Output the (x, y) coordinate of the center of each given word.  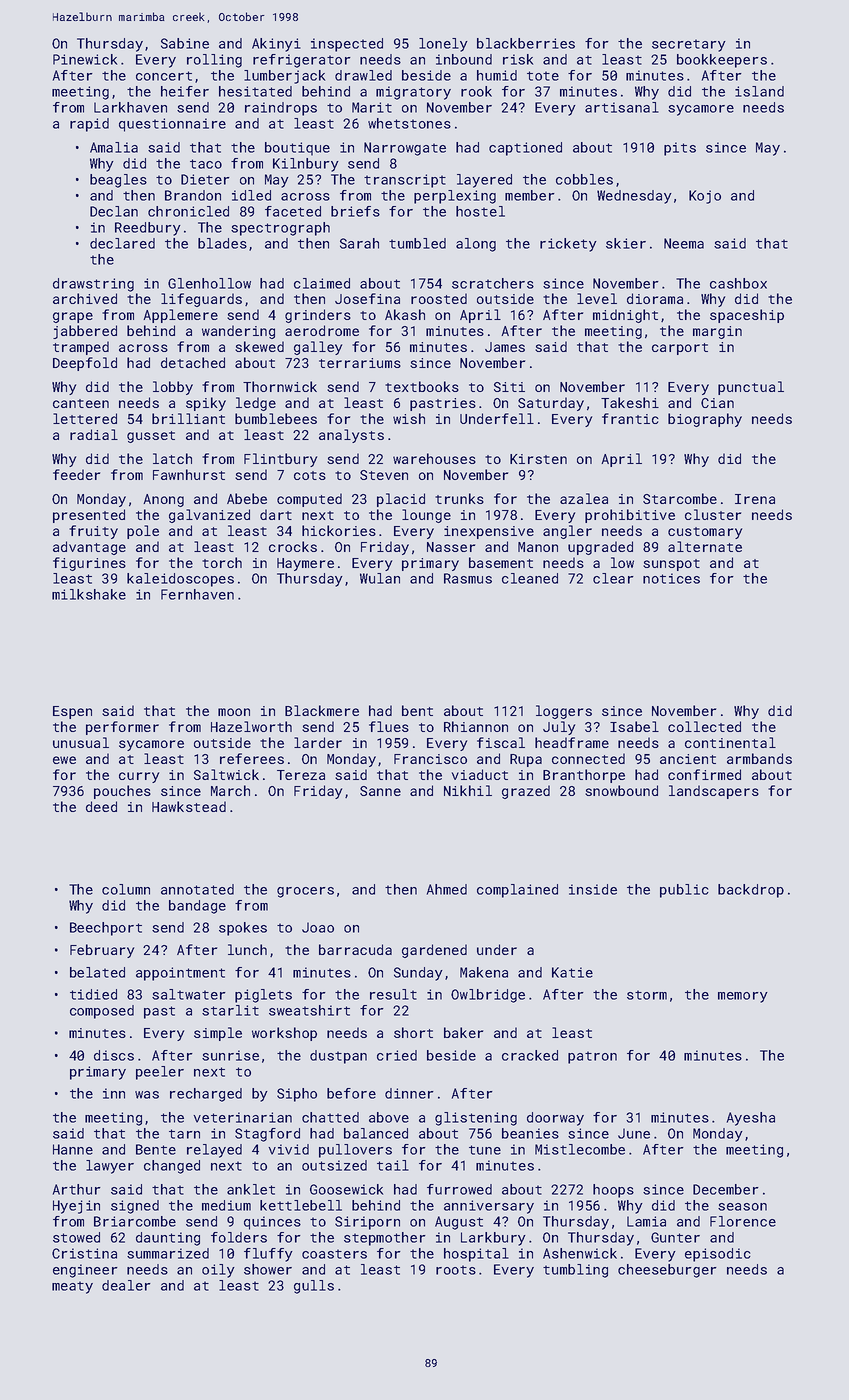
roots (456, 1270)
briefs (355, 211)
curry (139, 777)
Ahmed (447, 889)
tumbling (575, 1271)
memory (743, 997)
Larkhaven (130, 107)
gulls (314, 1287)
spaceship (747, 316)
